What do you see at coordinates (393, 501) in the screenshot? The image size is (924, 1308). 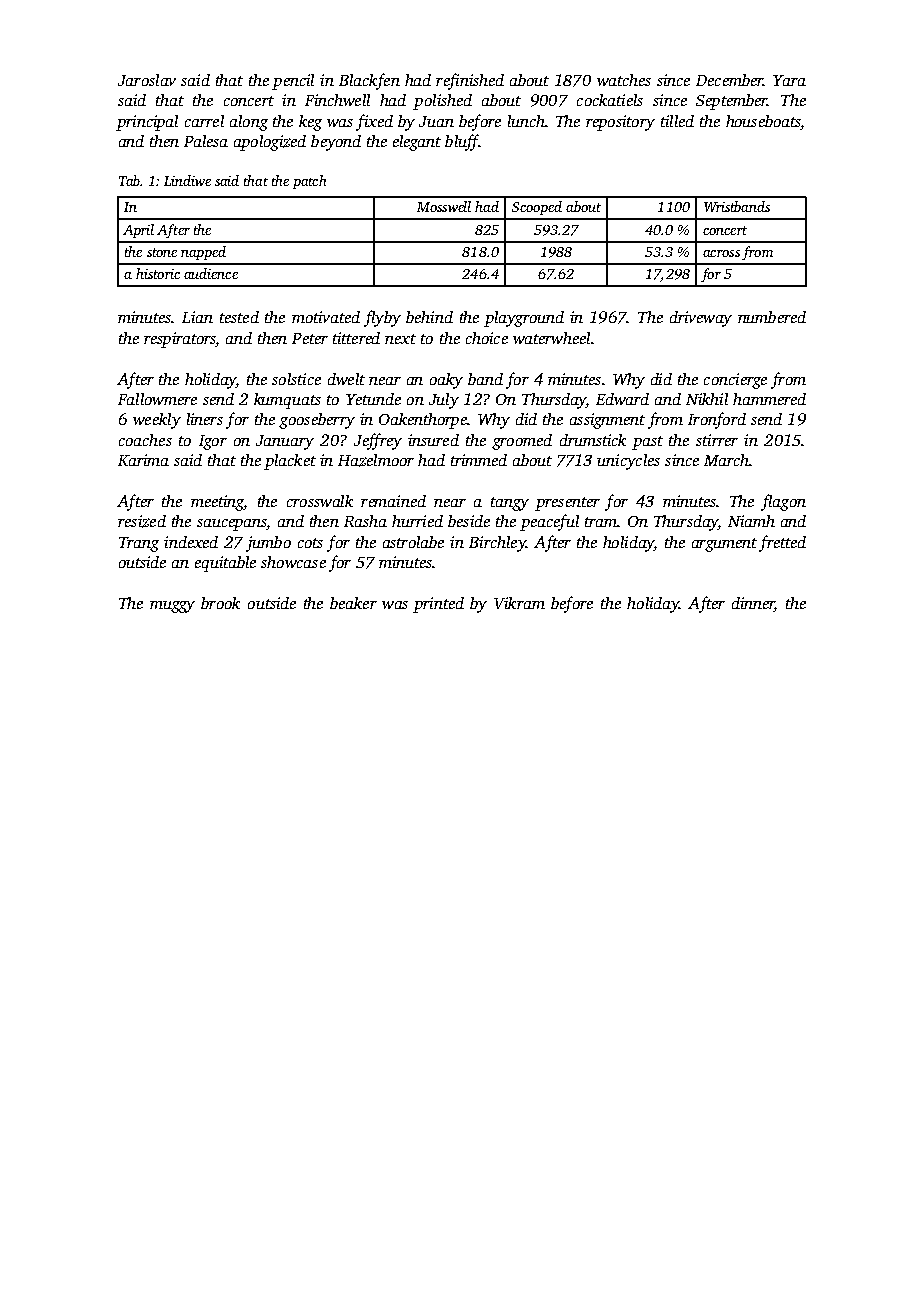 I see `remained` at bounding box center [393, 501].
